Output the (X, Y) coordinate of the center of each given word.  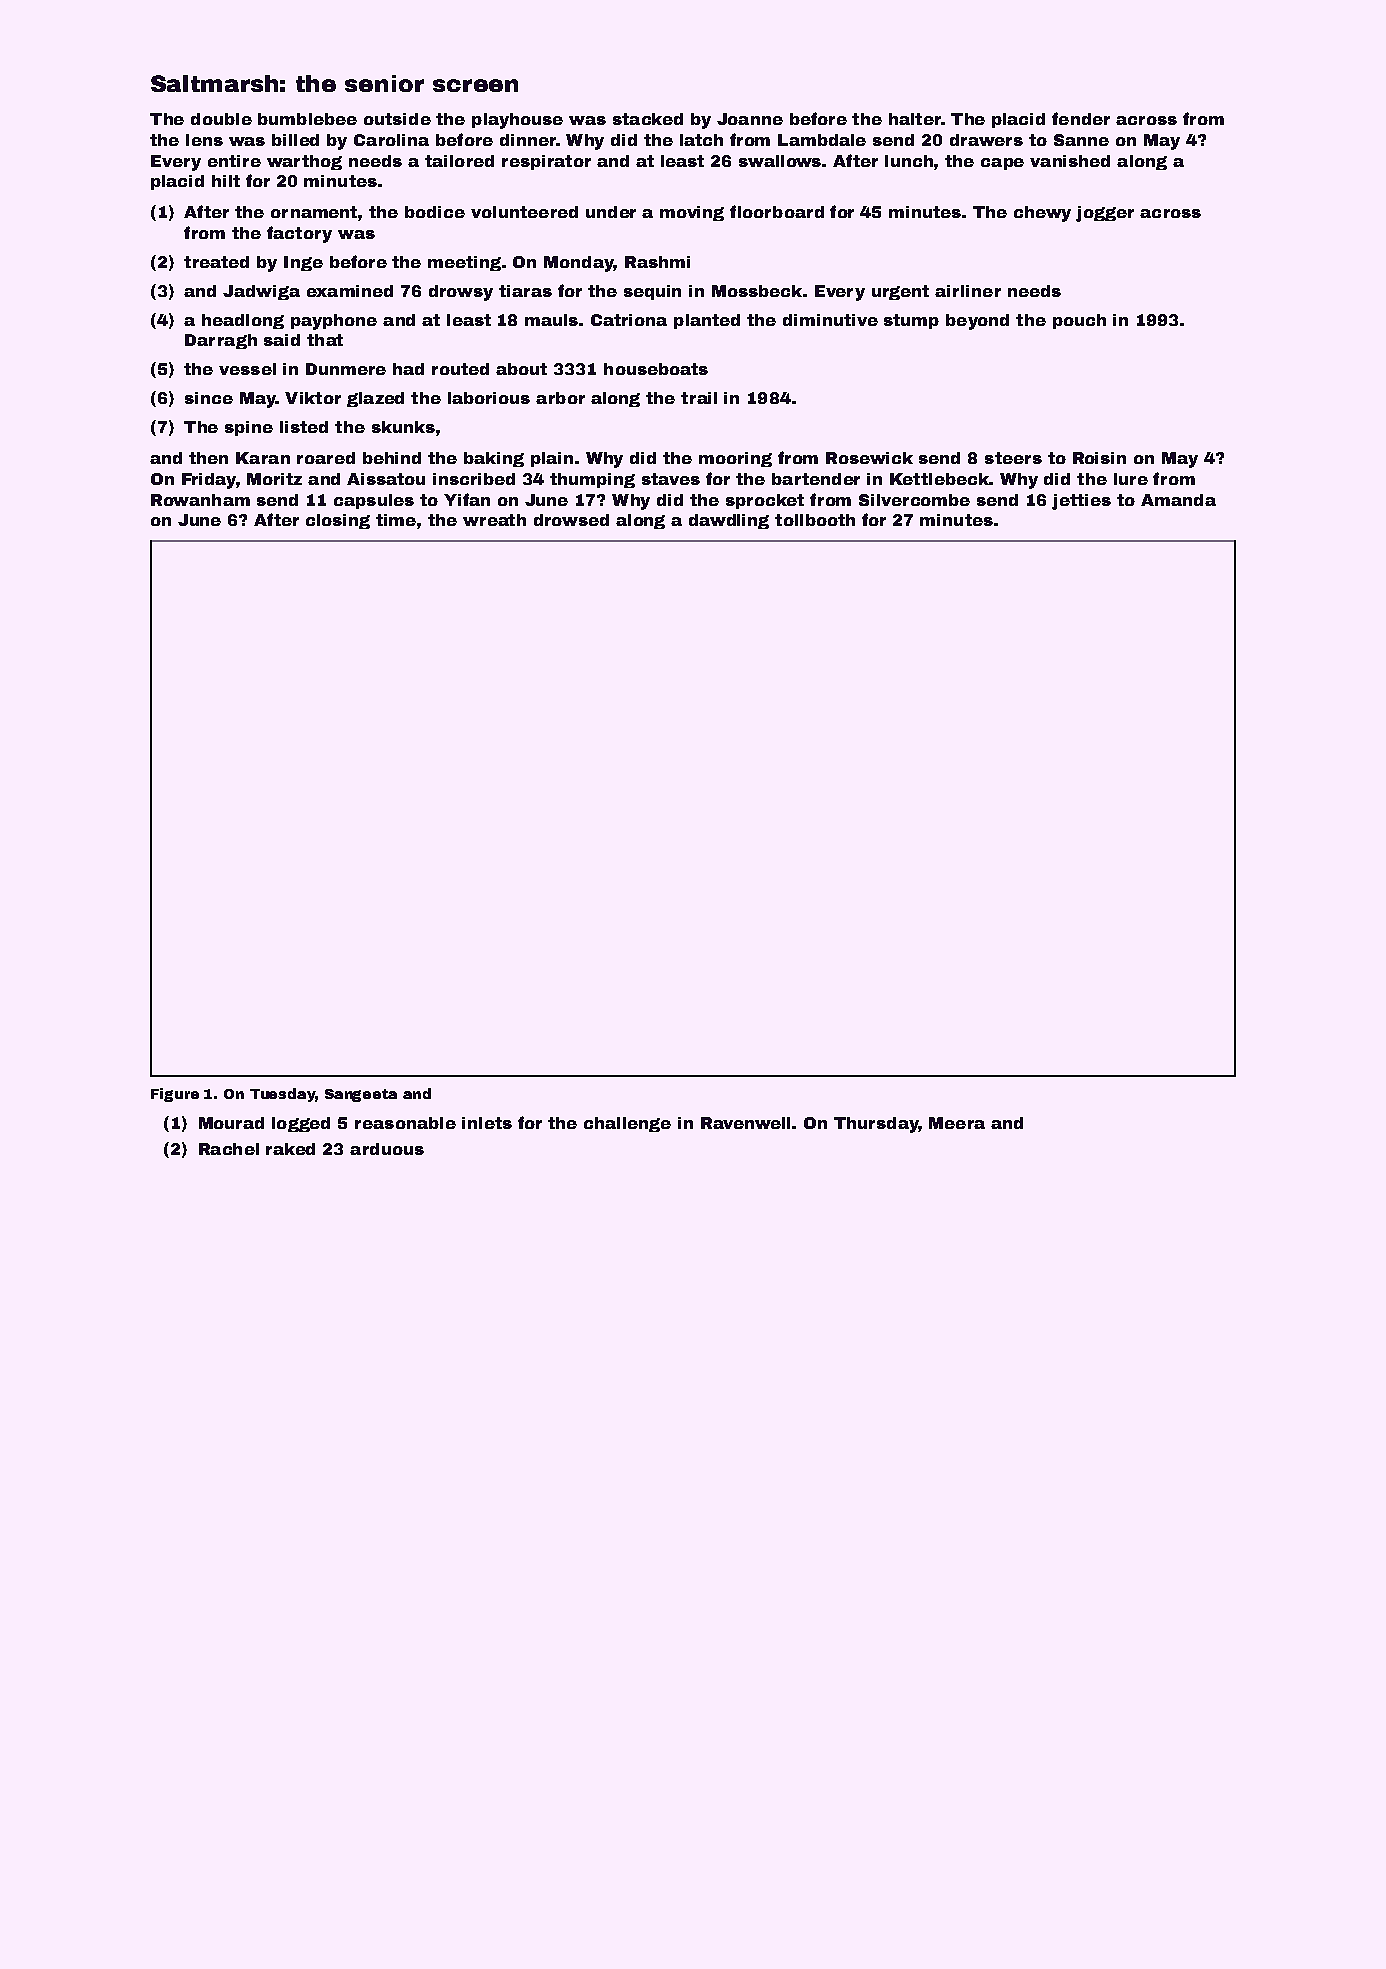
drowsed (571, 520)
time (396, 520)
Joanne (750, 119)
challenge (627, 1124)
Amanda (1178, 500)
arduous (387, 1149)
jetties (1081, 502)
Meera (957, 1123)
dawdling (729, 521)
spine (249, 428)
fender (1081, 118)
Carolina (391, 140)
